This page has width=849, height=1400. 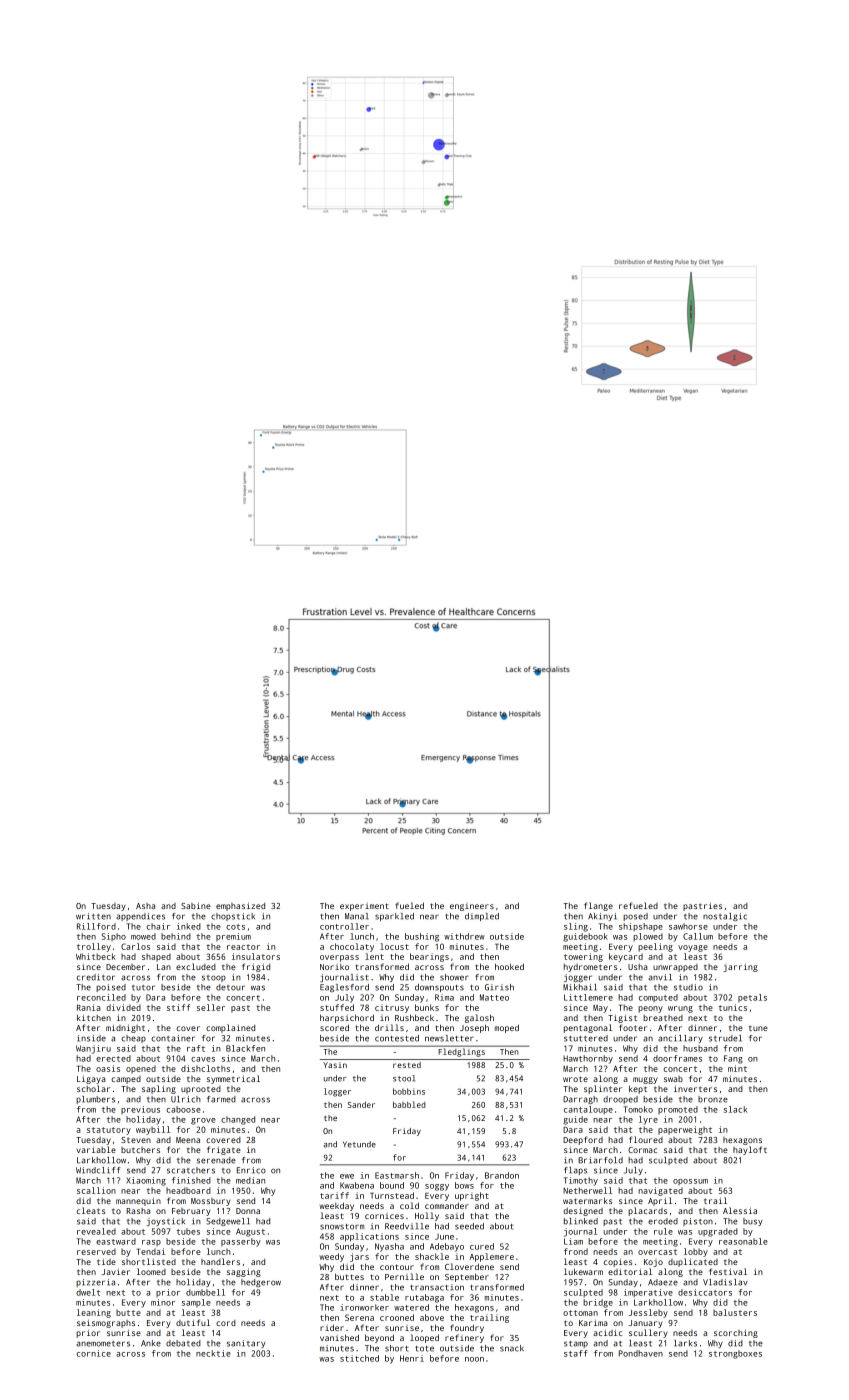 What do you see at coordinates (725, 917) in the page?
I see `nostalgic` at bounding box center [725, 917].
